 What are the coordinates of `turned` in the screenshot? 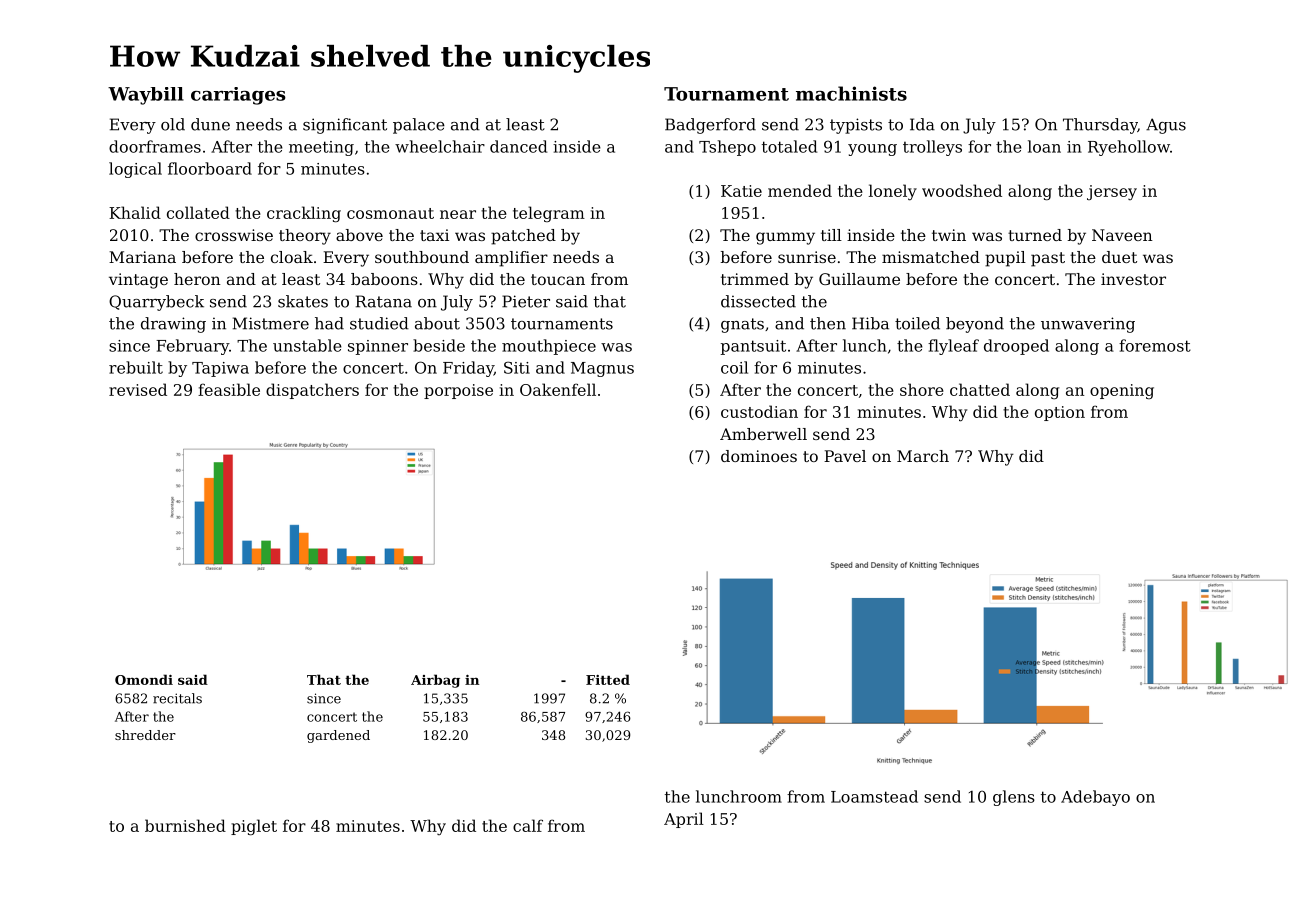 It's located at (1035, 235).
